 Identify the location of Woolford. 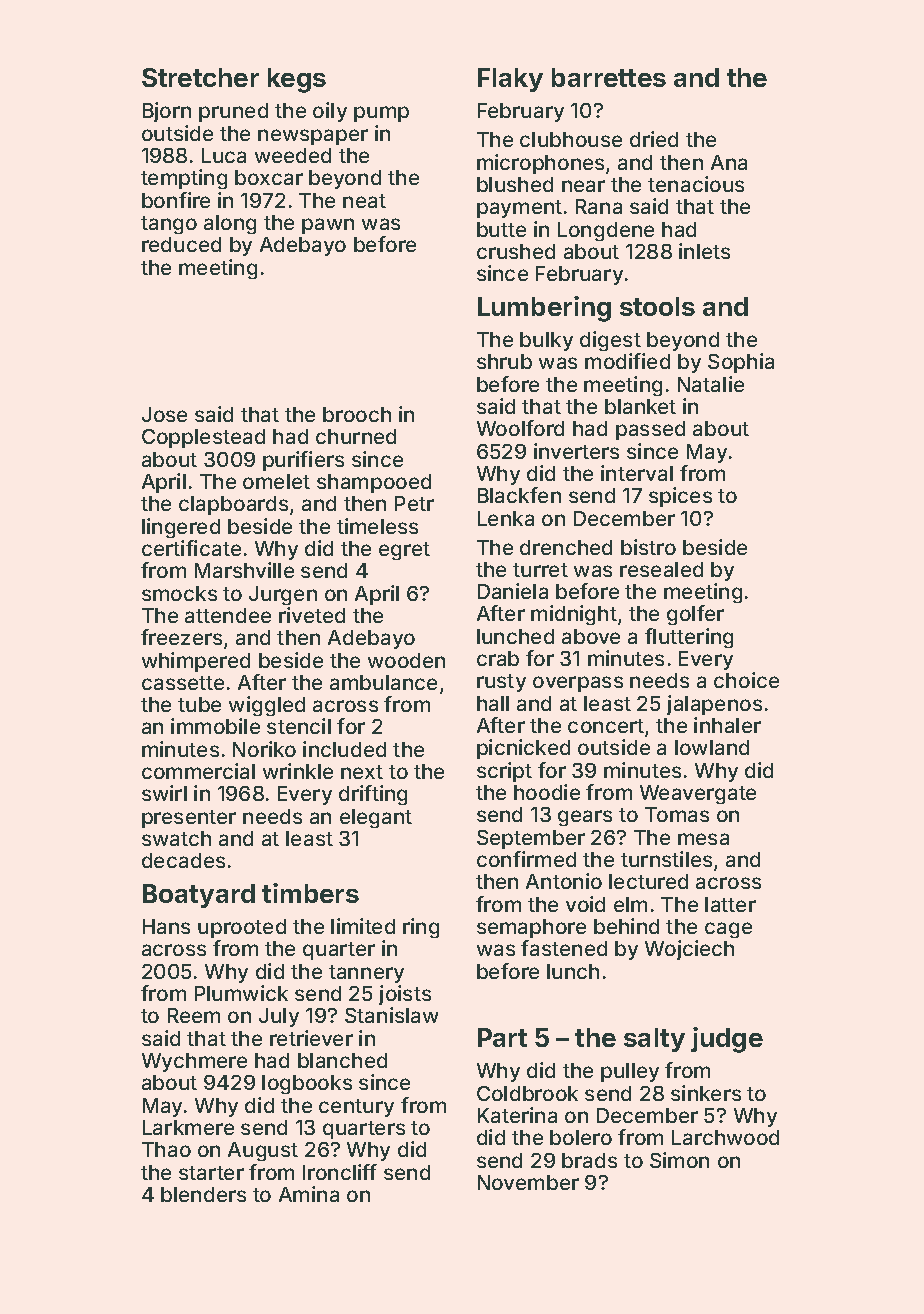
(520, 428).
